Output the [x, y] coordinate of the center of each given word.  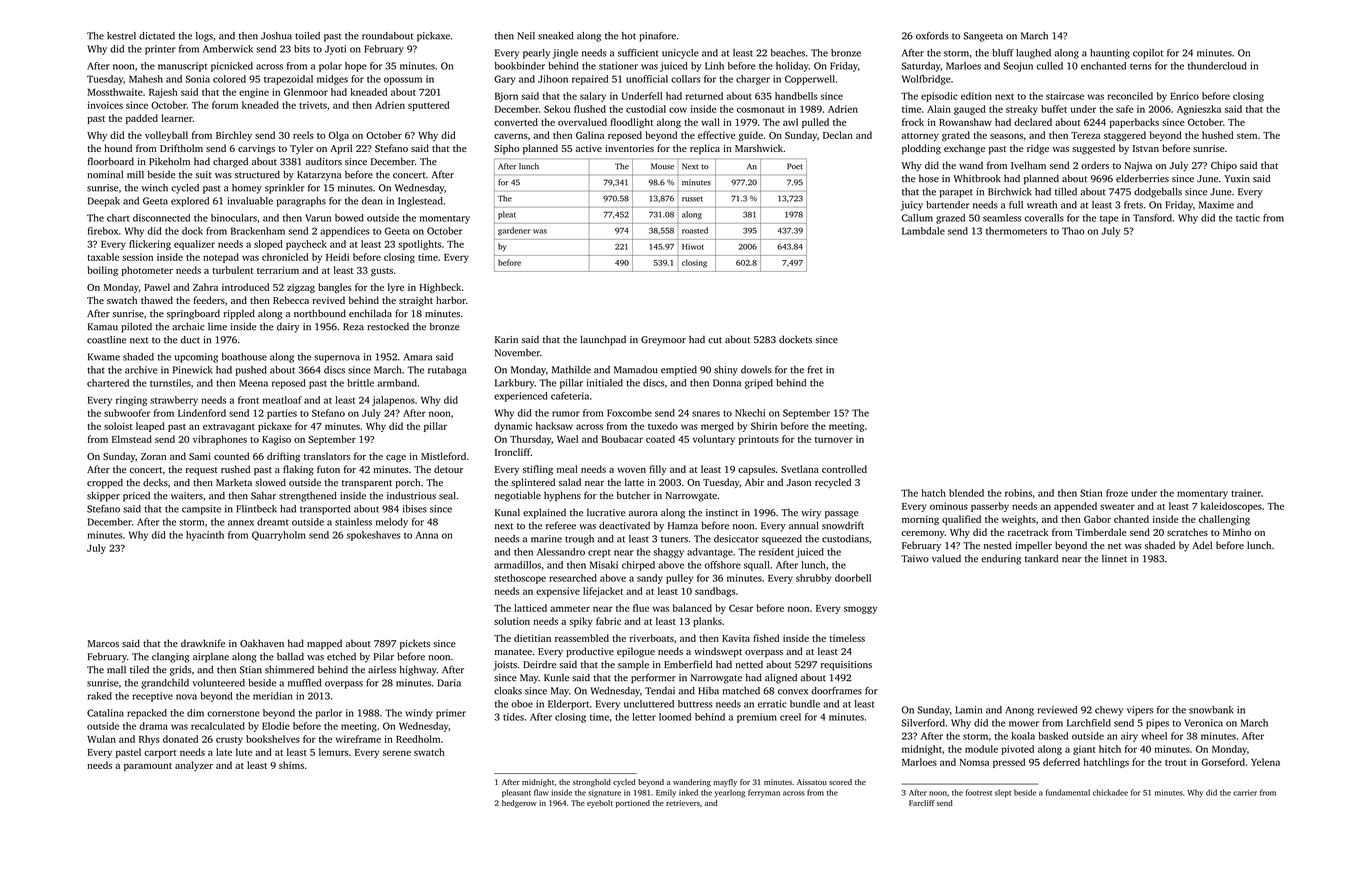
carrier [1245, 793]
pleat [507, 215]
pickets [415, 644]
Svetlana [800, 469]
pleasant [516, 793]
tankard [1041, 559]
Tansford [1152, 218]
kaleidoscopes [1231, 507]
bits [302, 49]
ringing [131, 401]
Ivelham [1028, 165]
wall [710, 122]
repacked [147, 714]
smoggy [860, 610]
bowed [349, 218]
